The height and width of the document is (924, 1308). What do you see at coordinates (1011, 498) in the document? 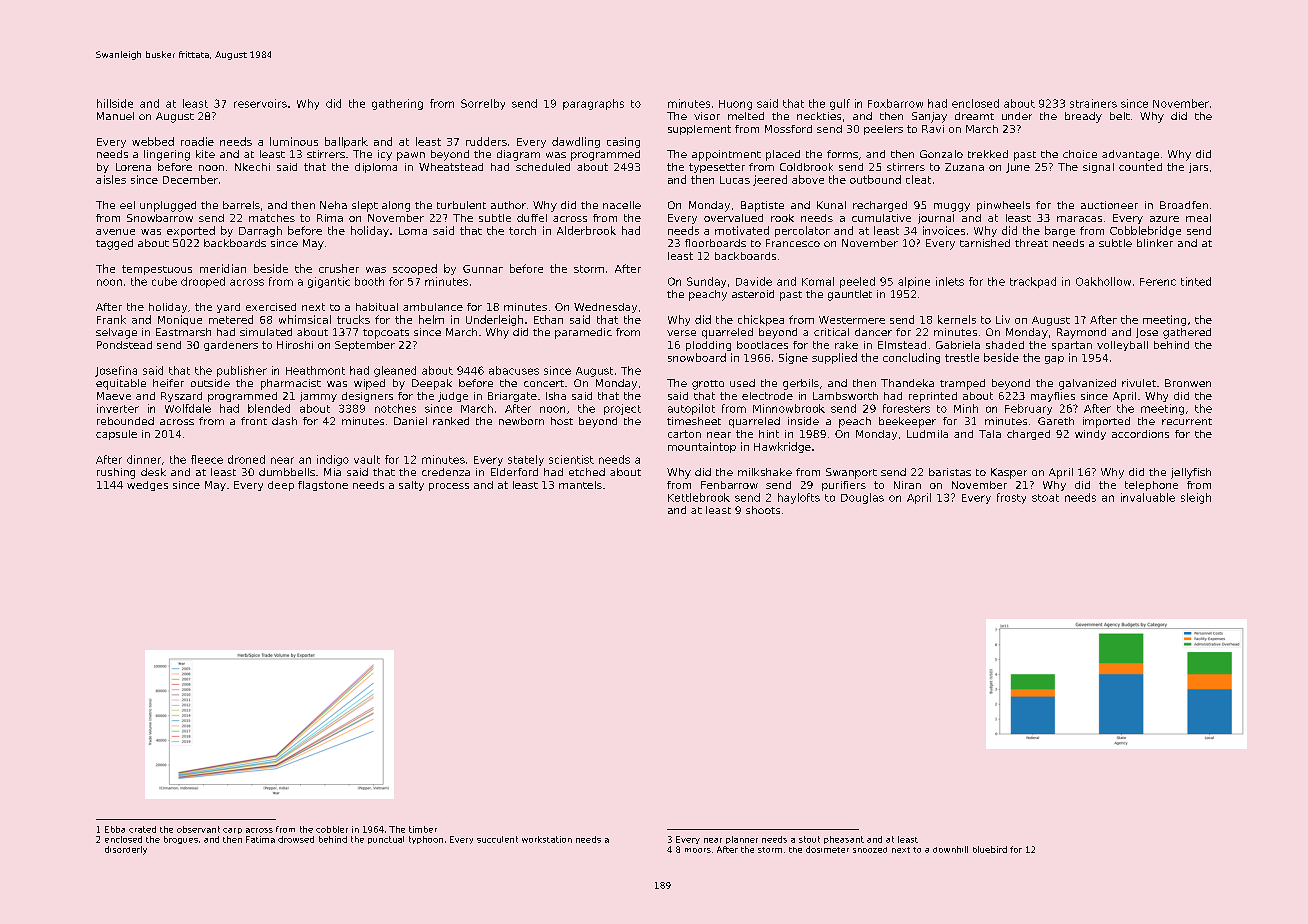
I see `frosty` at bounding box center [1011, 498].
